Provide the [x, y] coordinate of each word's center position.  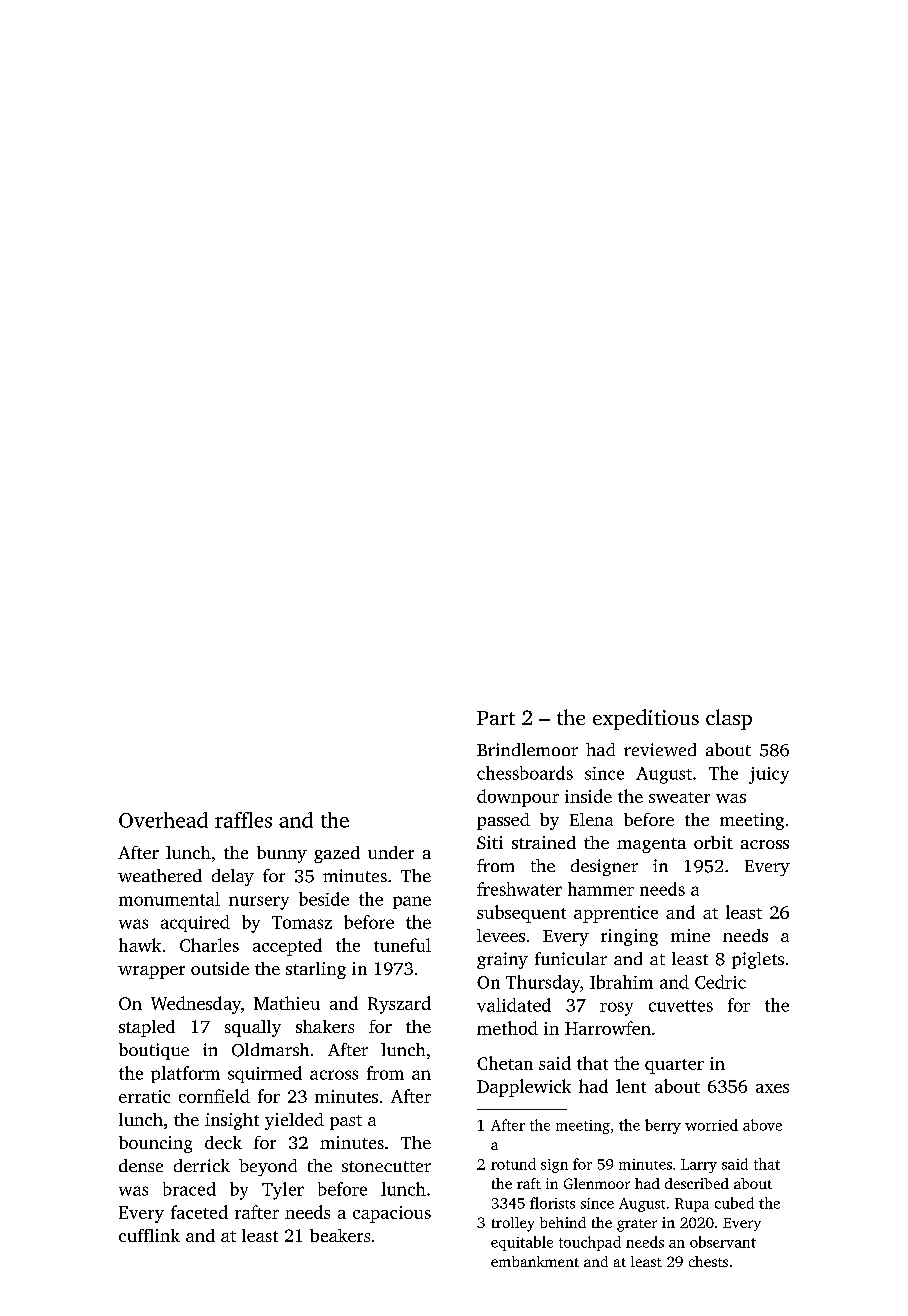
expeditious [646, 719]
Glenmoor [597, 1183]
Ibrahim [621, 982]
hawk [140, 945]
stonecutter [386, 1166]
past [346, 1122]
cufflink [149, 1235]
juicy [769, 775]
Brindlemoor [527, 749]
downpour [518, 798]
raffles [243, 820]
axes [772, 1088]
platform [185, 1074]
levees [501, 935]
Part [496, 718]
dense [141, 1165]
